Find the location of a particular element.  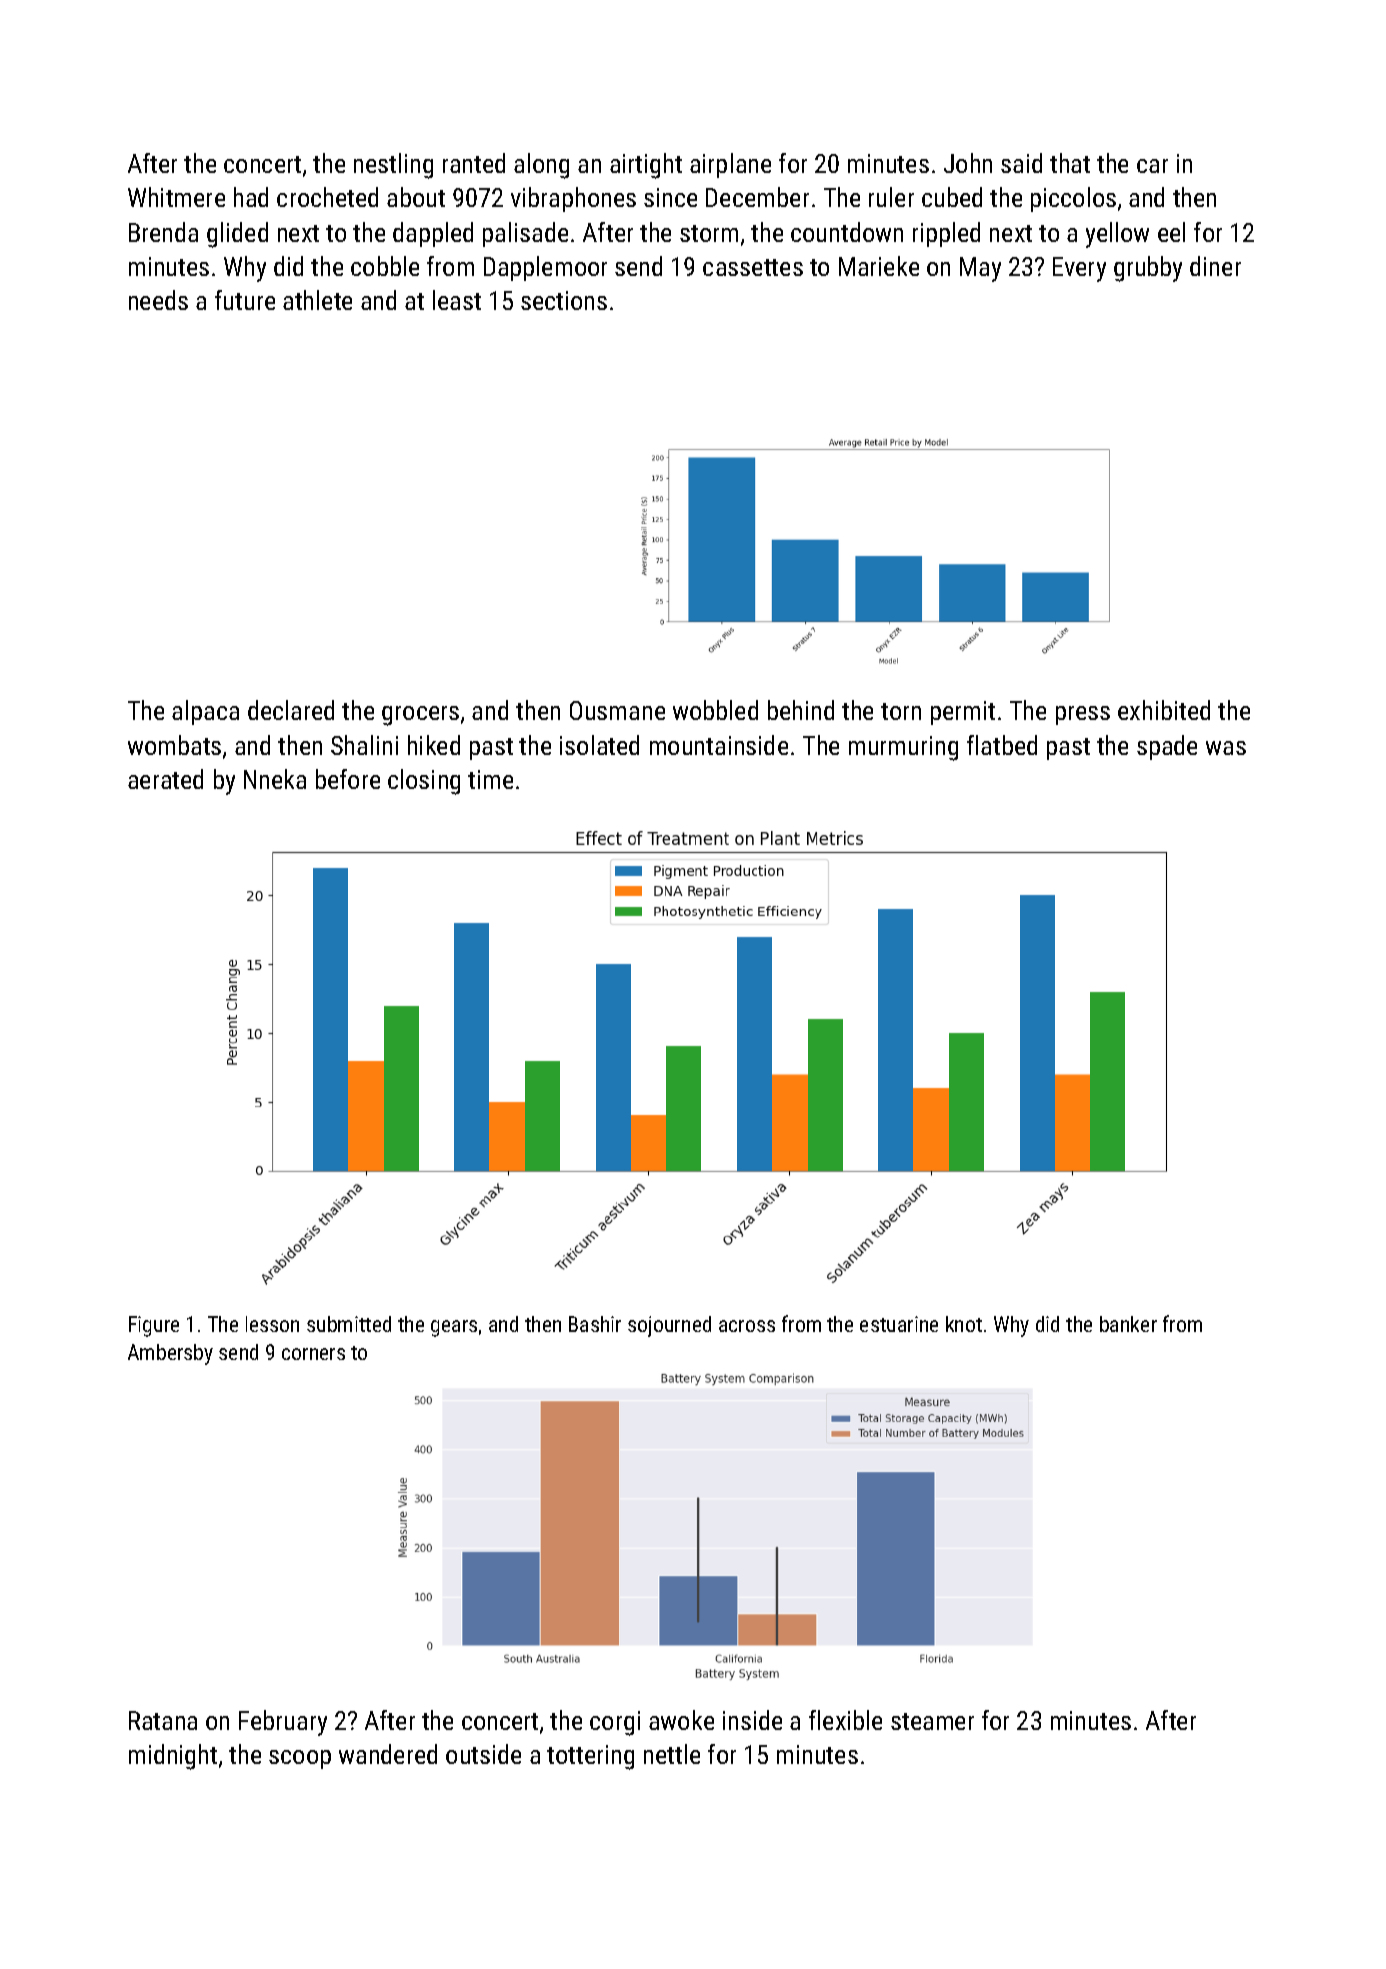

nestling is located at coordinates (393, 166).
